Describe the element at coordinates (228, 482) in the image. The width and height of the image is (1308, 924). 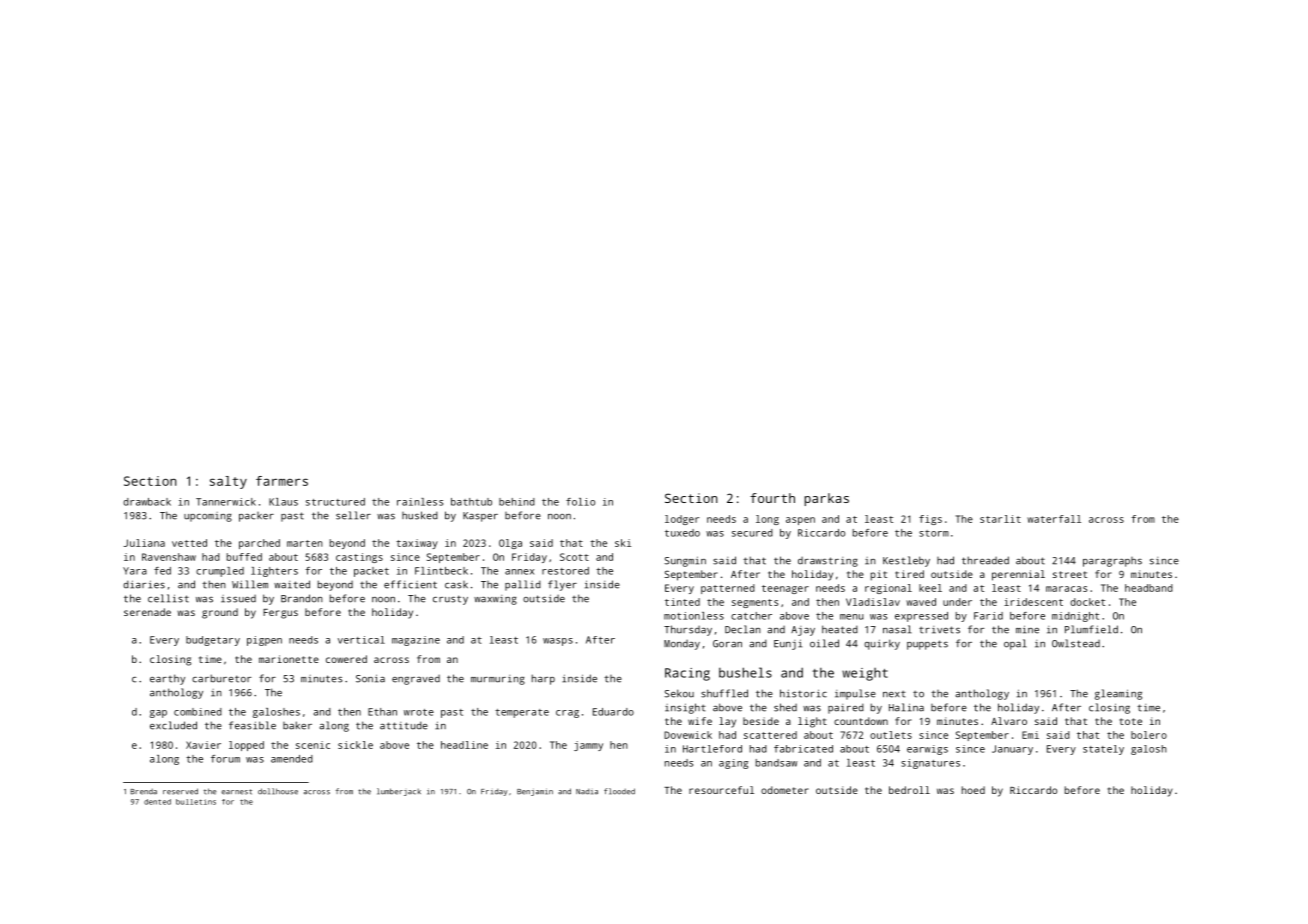
I see `salty` at that location.
